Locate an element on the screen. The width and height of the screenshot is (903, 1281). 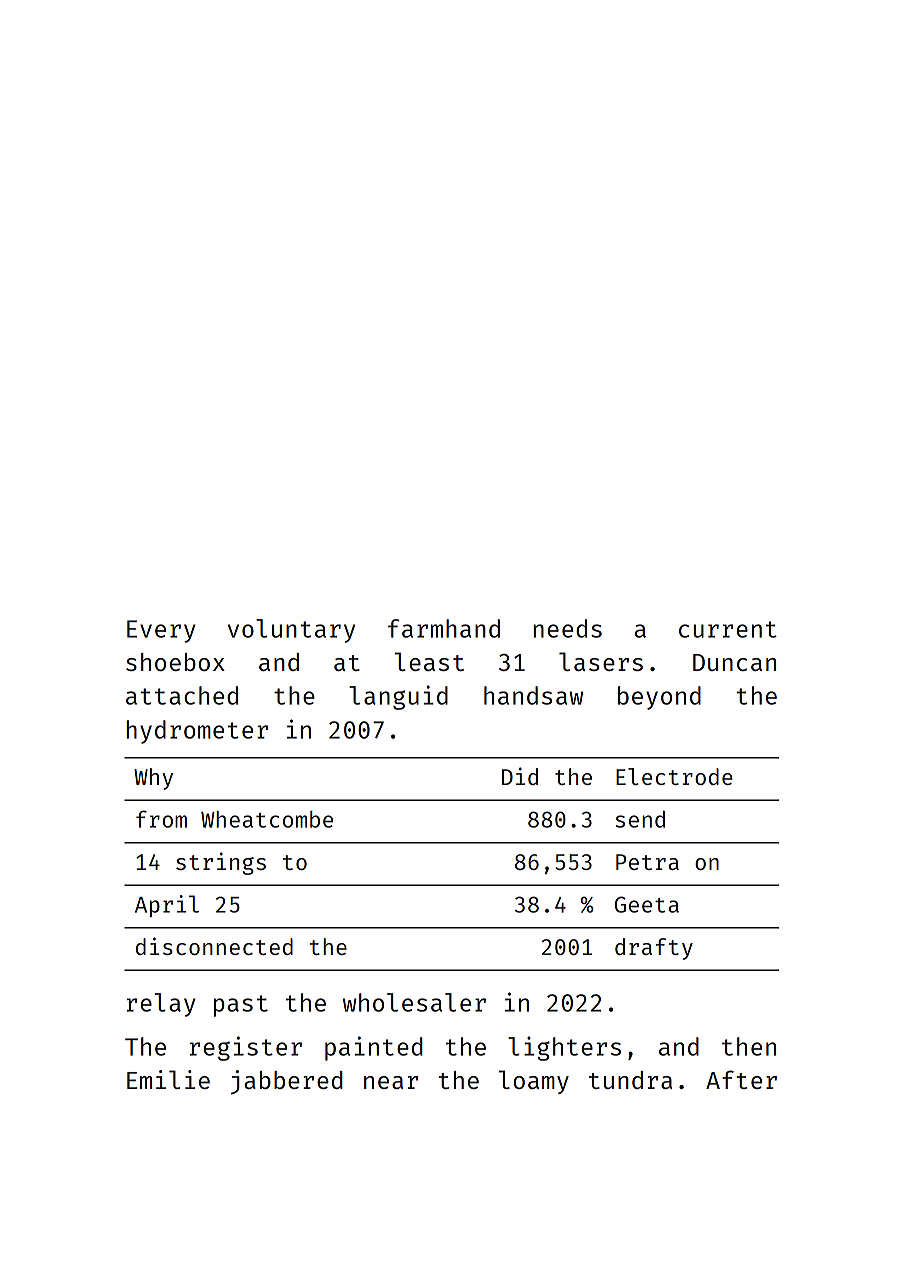
needs is located at coordinates (567, 628).
